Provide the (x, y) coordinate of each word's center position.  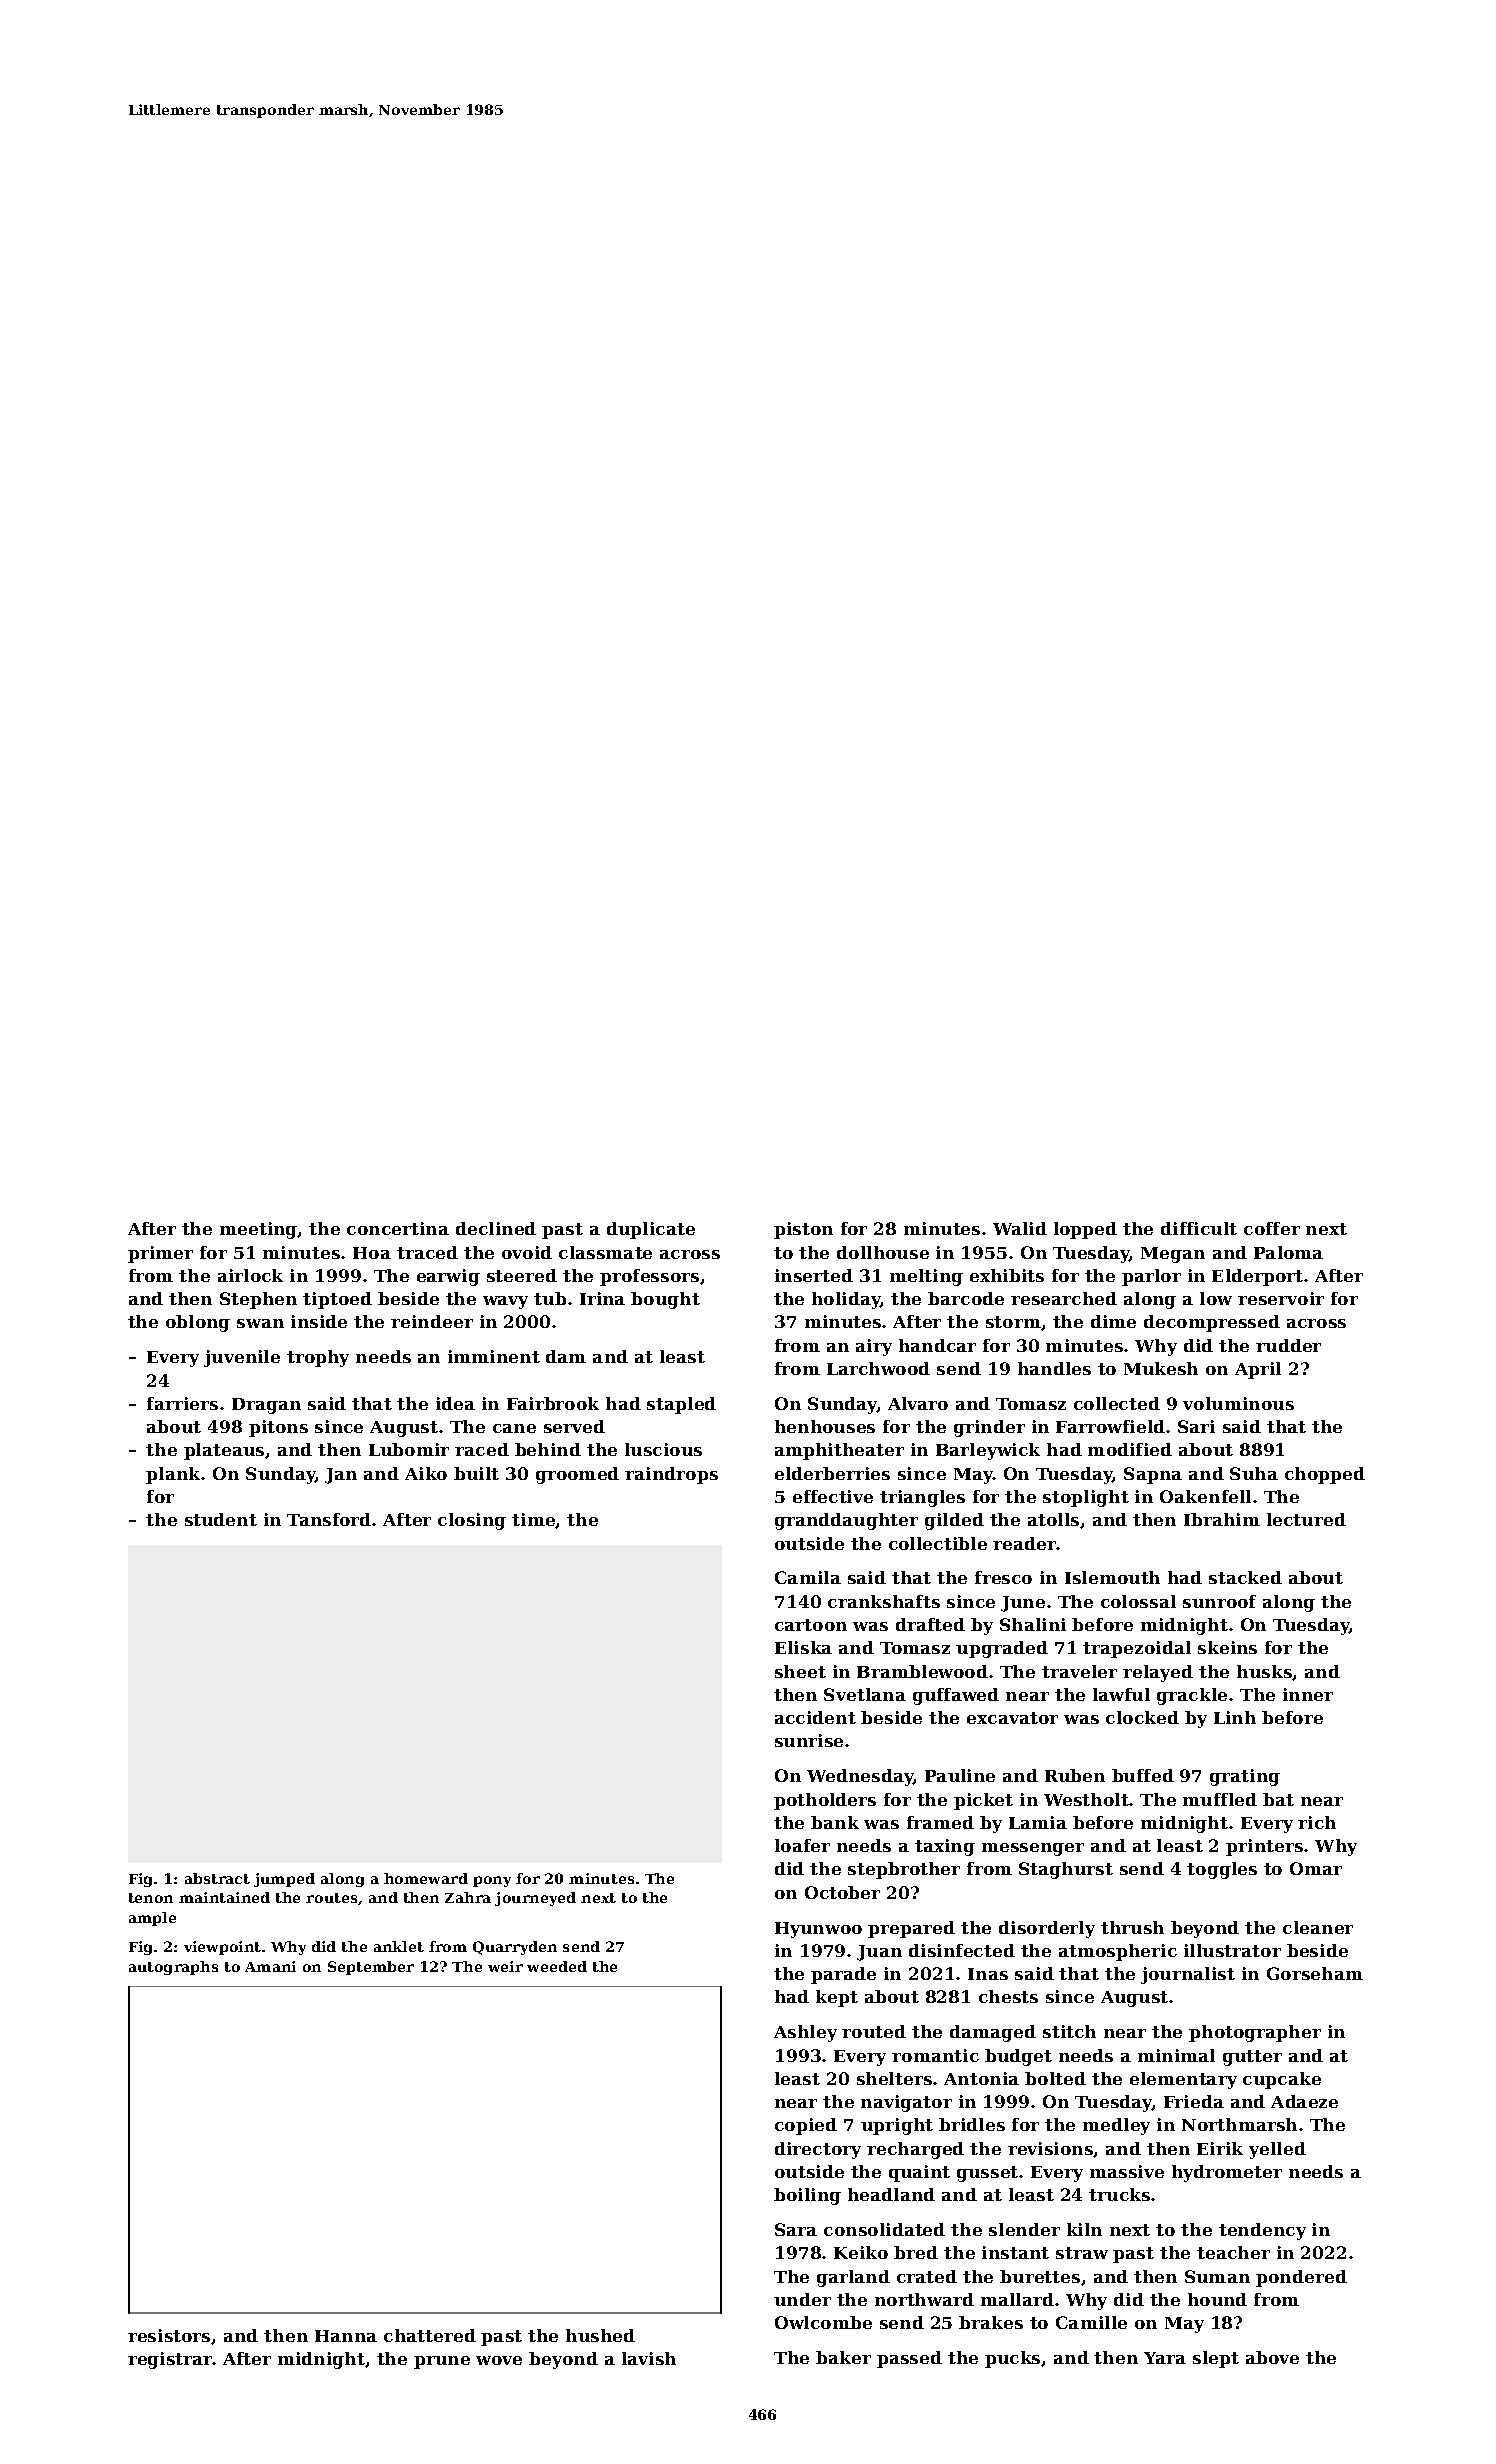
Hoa (372, 1253)
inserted (814, 1275)
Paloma (1288, 1252)
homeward (426, 1878)
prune (442, 2362)
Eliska (803, 1647)
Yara (1165, 2358)
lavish (649, 2358)
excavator (1012, 1718)
